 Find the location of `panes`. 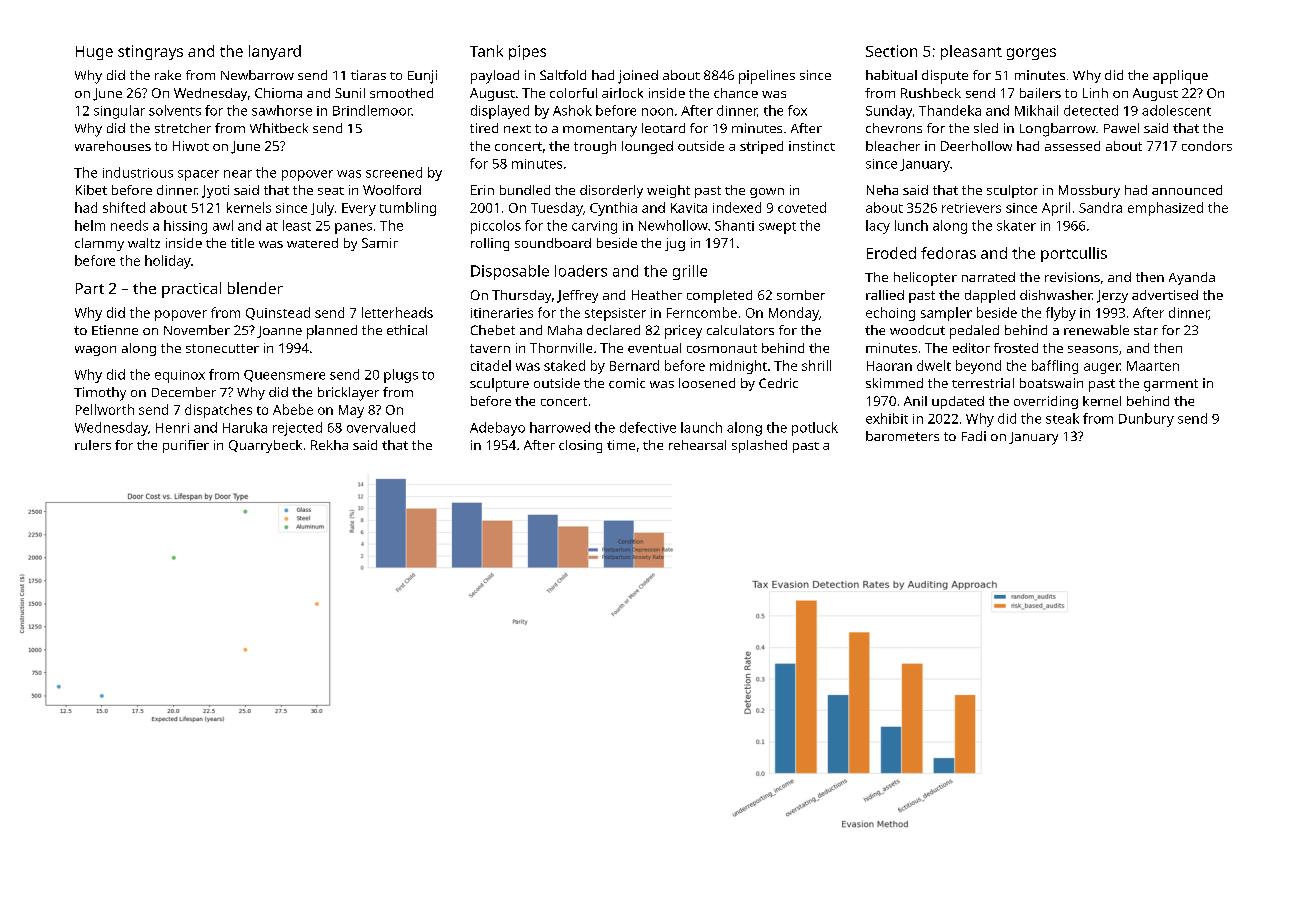

panes is located at coordinates (353, 228).
